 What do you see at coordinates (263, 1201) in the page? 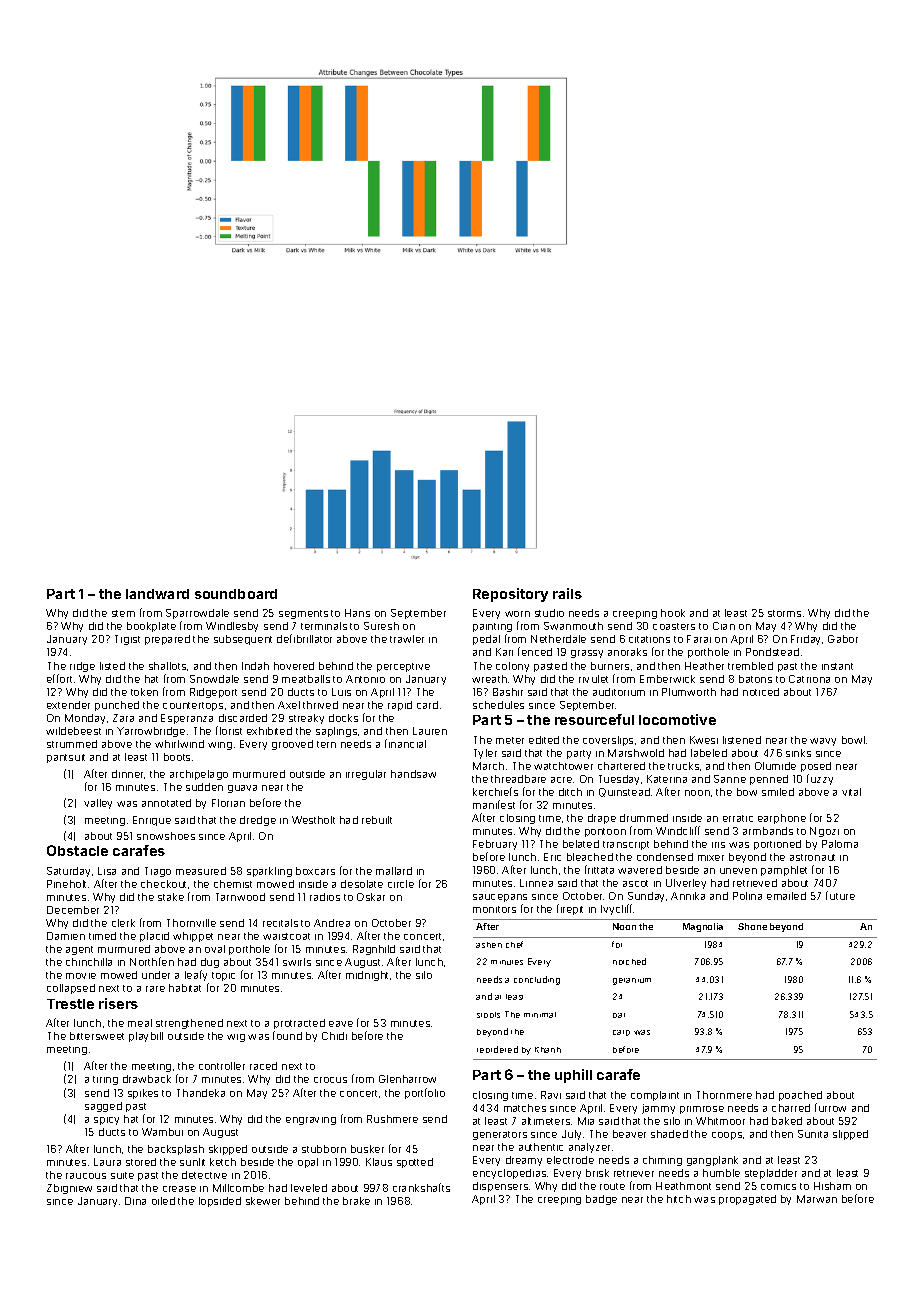
I see `skewer` at bounding box center [263, 1201].
